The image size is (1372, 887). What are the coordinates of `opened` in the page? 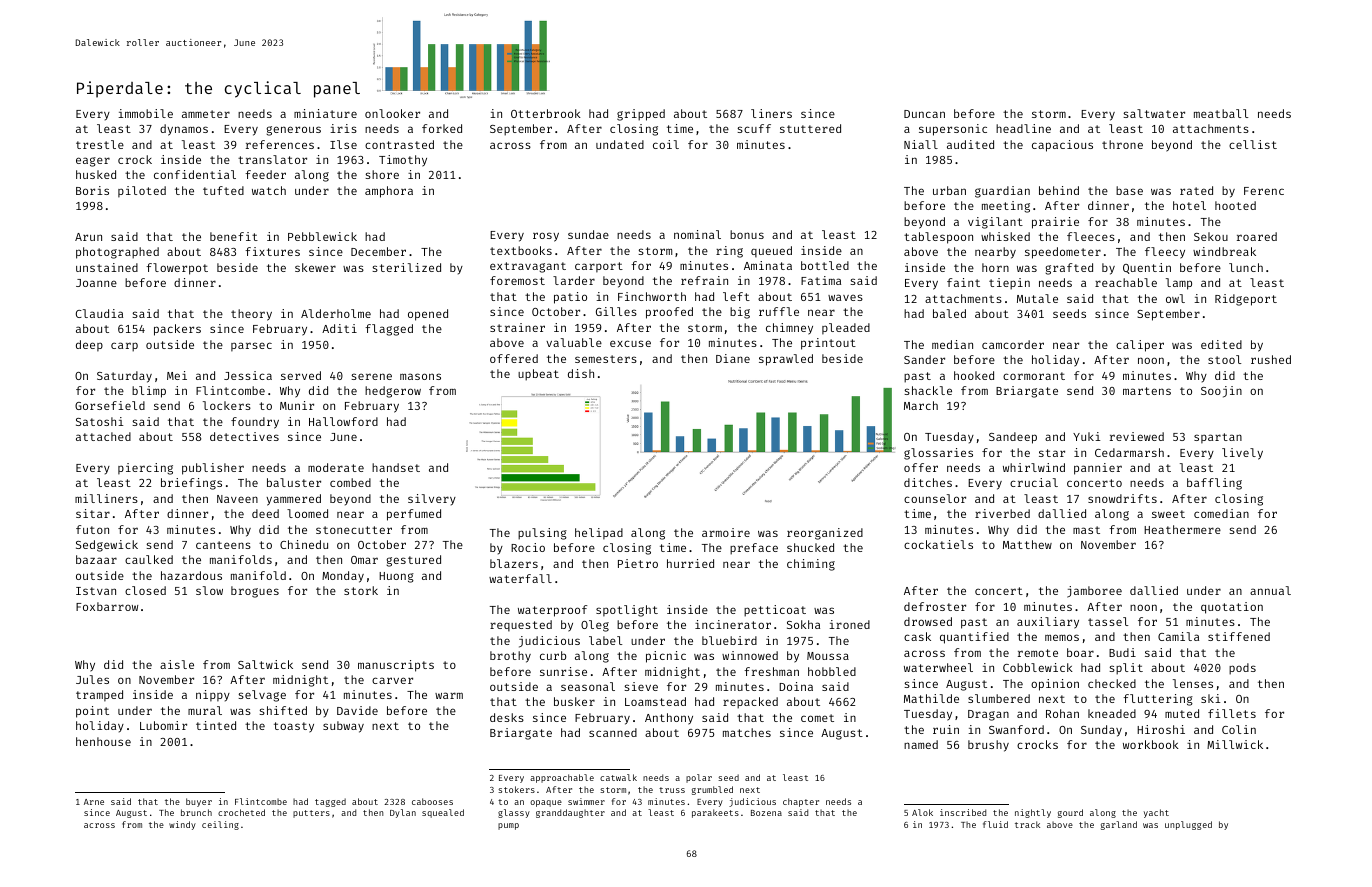 It's located at (428, 315).
